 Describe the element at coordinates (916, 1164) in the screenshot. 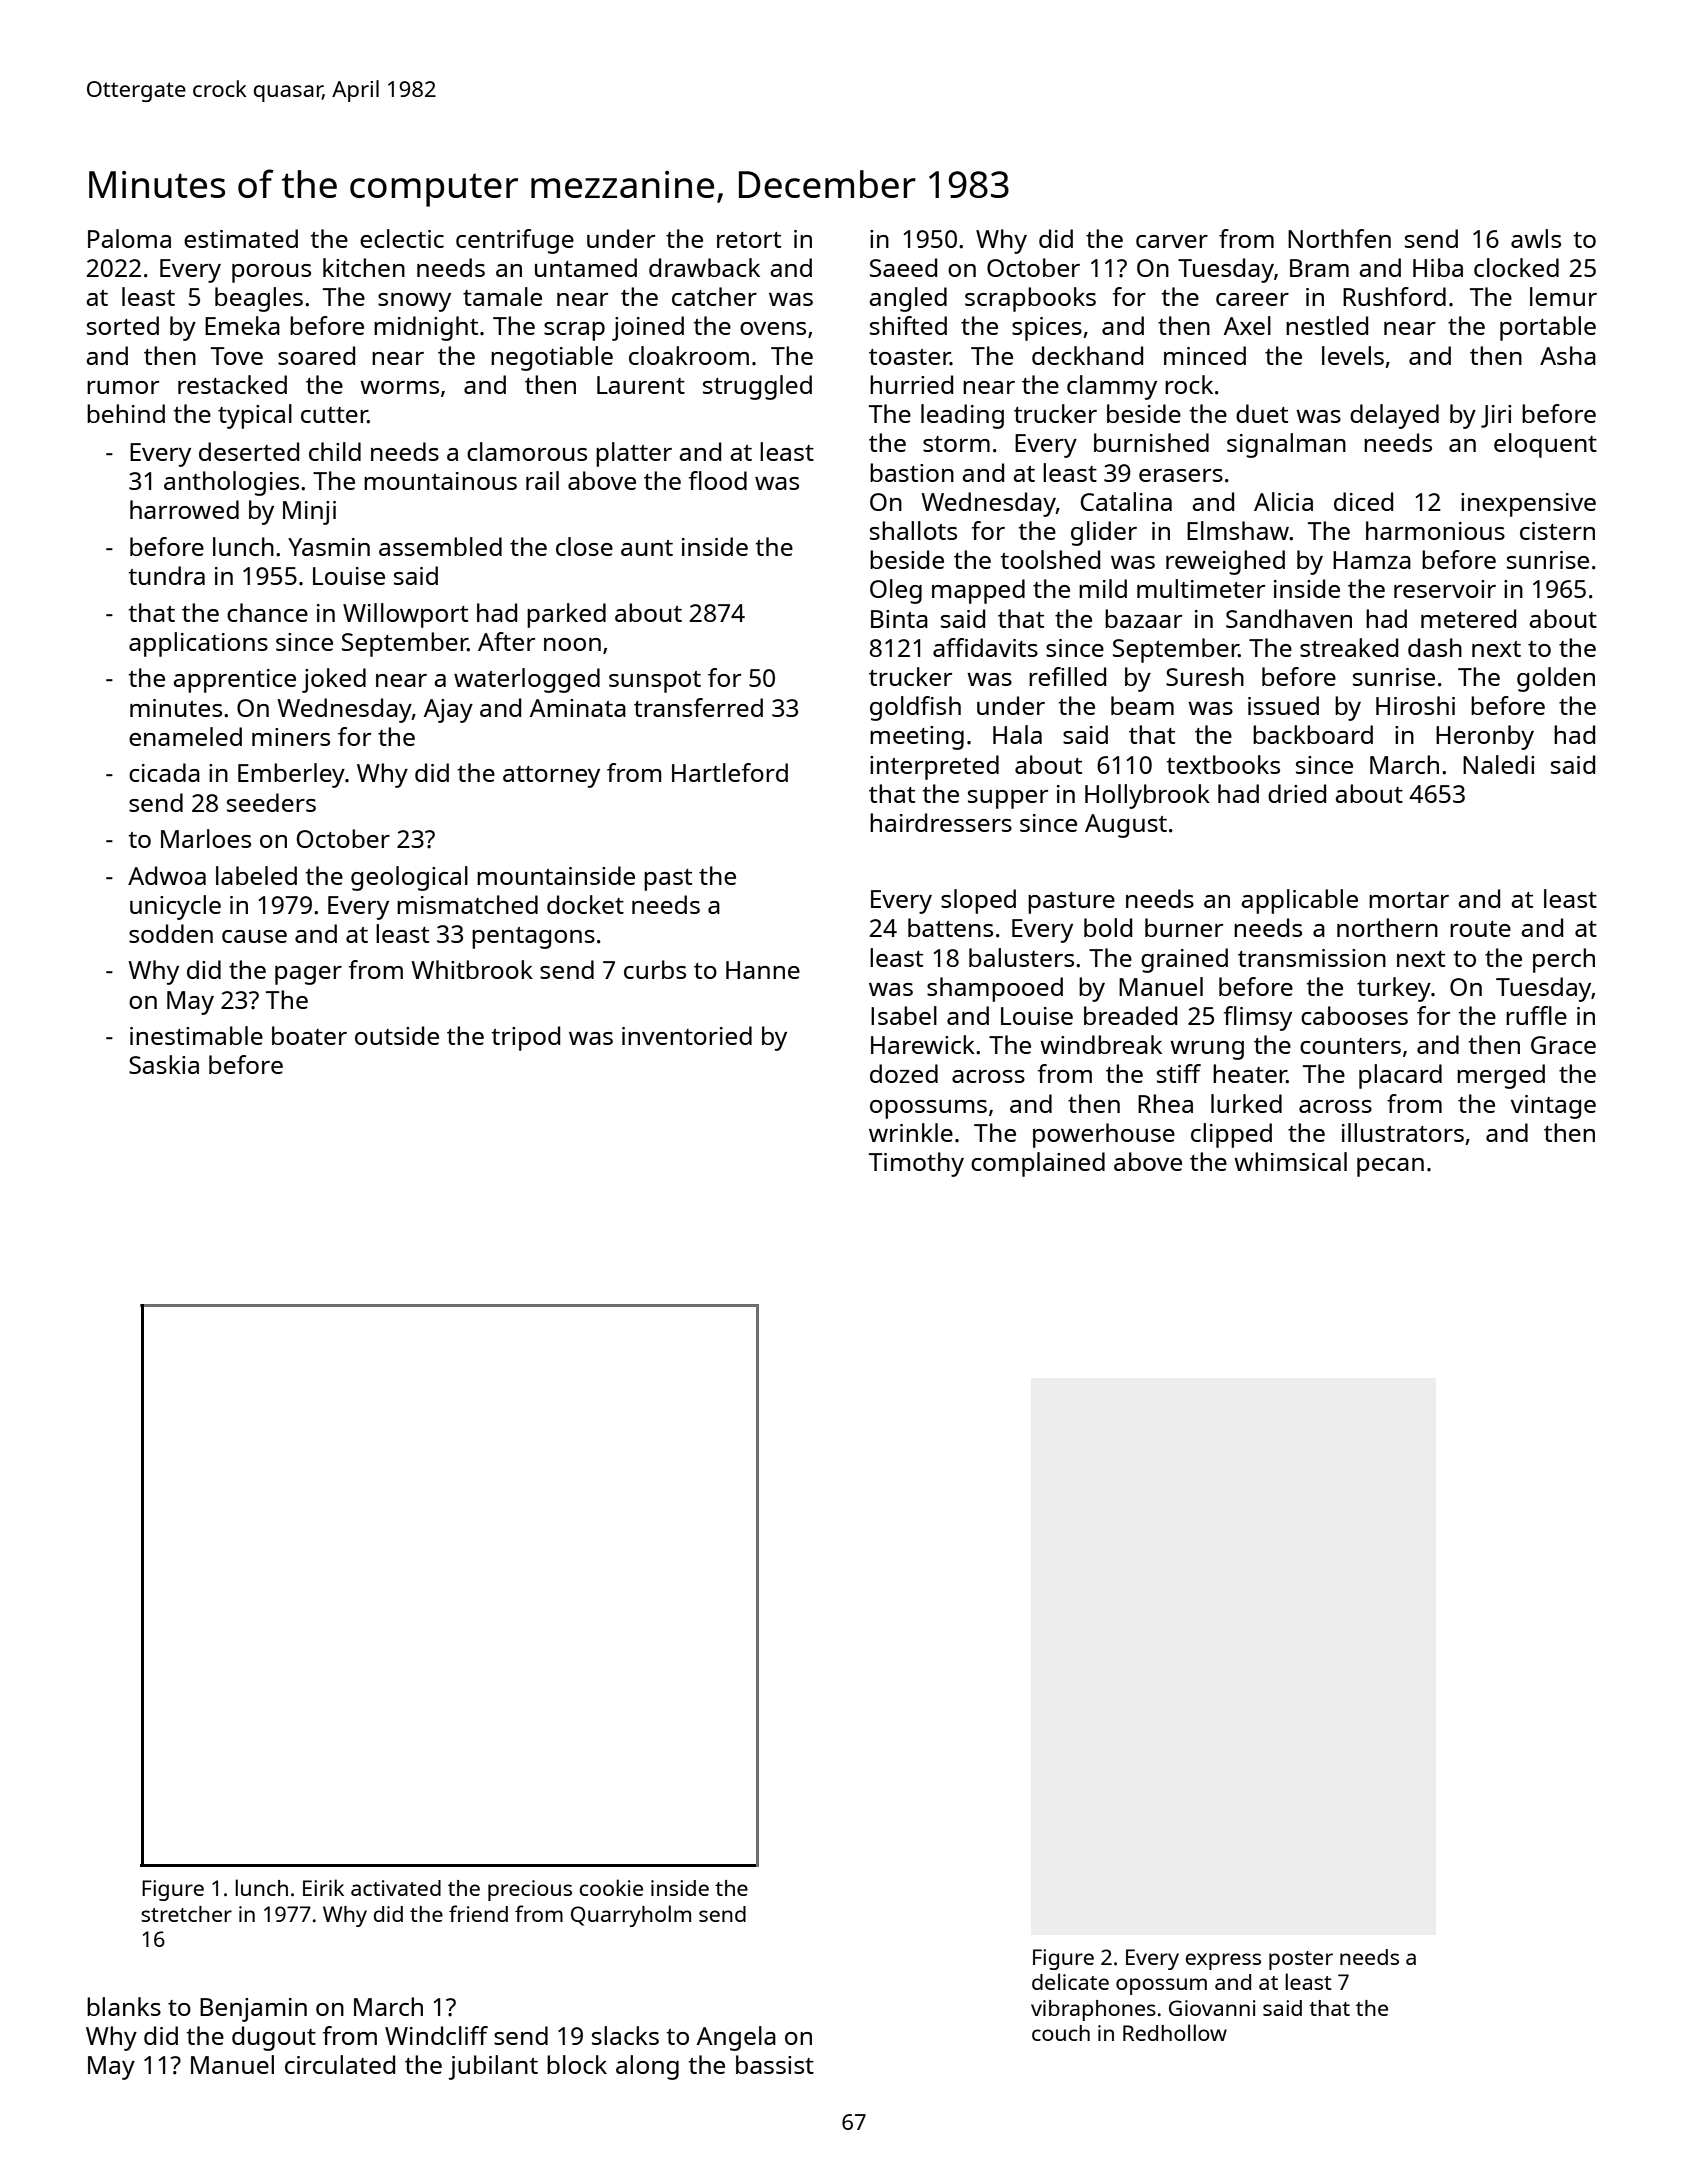

I see `Timothy` at that location.
